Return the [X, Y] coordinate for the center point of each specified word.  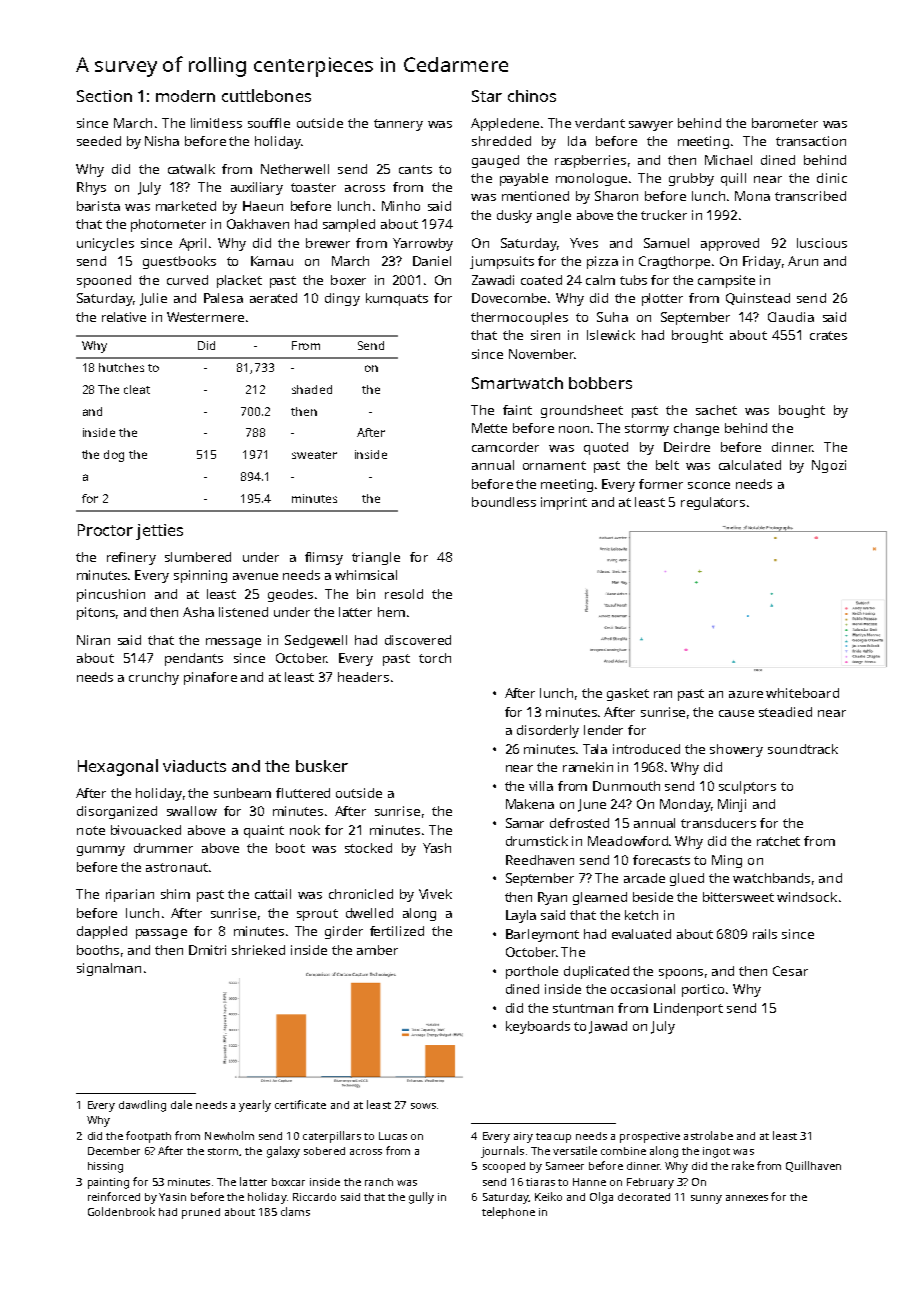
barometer [785, 123]
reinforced [114, 1196]
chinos [532, 96]
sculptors [747, 787]
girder [344, 932]
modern [185, 96]
